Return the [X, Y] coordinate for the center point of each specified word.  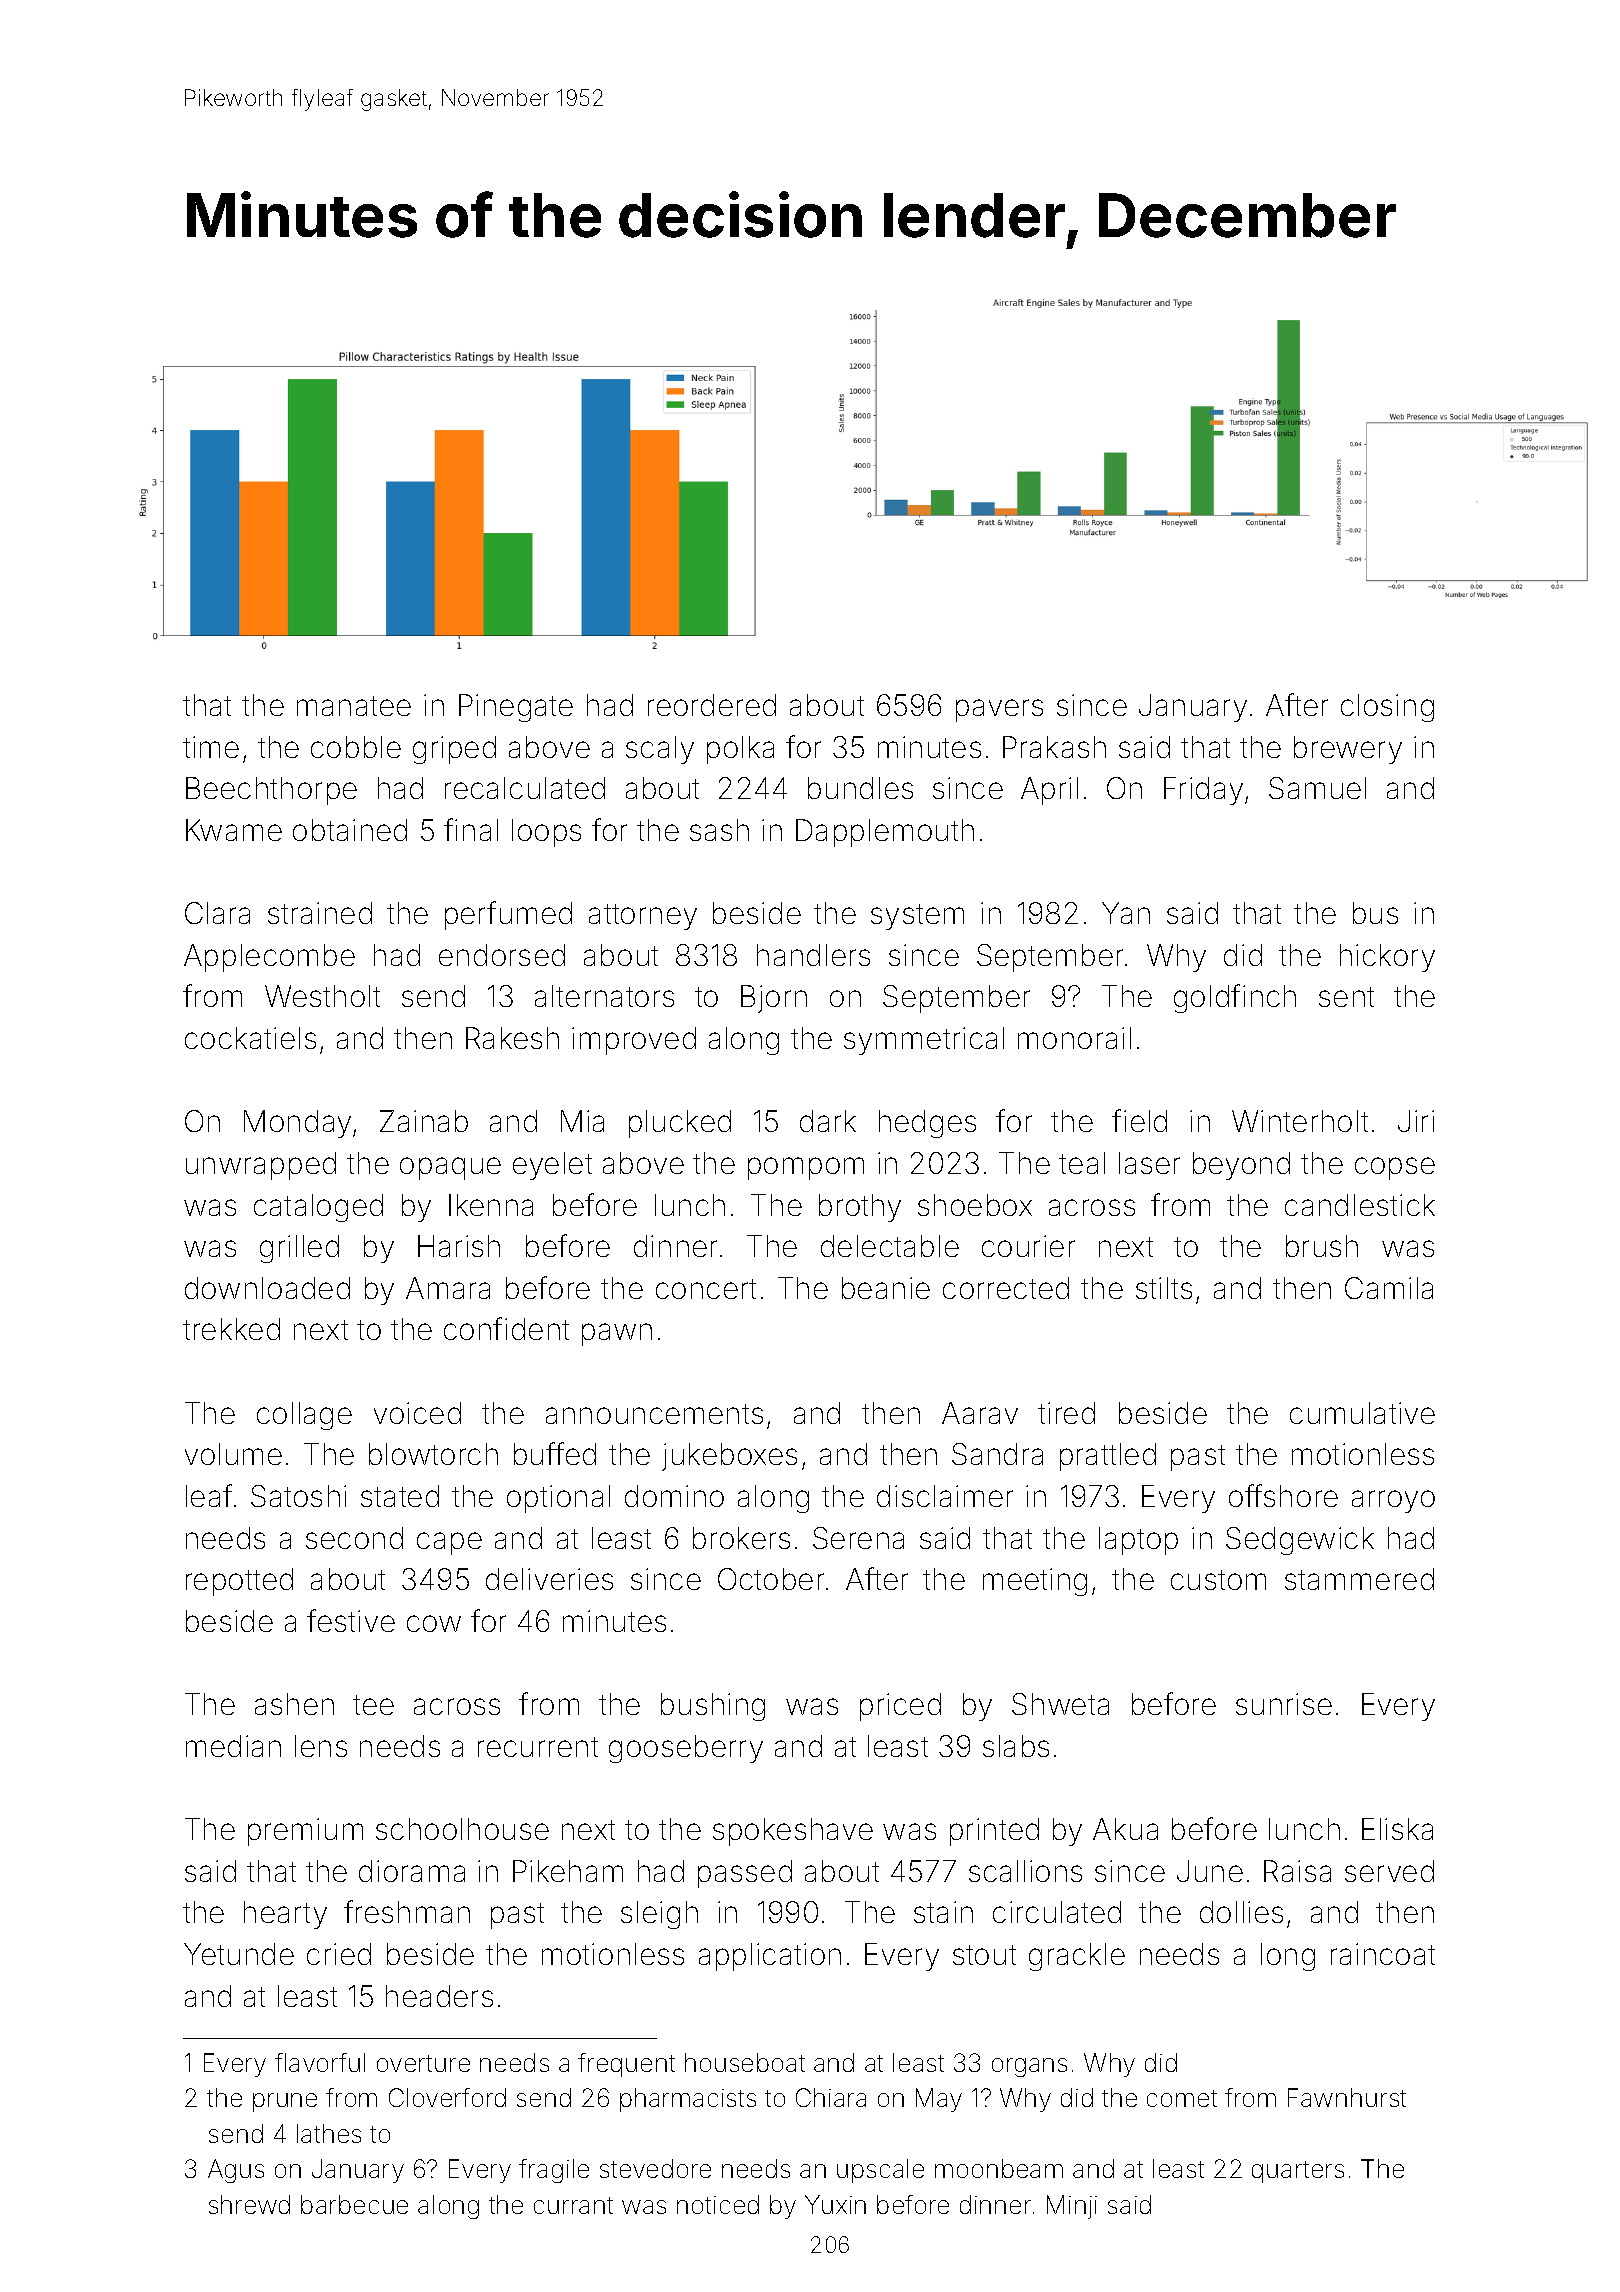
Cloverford [447, 2097]
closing [1387, 708]
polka [740, 750]
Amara [448, 1288]
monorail [1074, 1038]
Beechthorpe [271, 791]
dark [828, 1121]
